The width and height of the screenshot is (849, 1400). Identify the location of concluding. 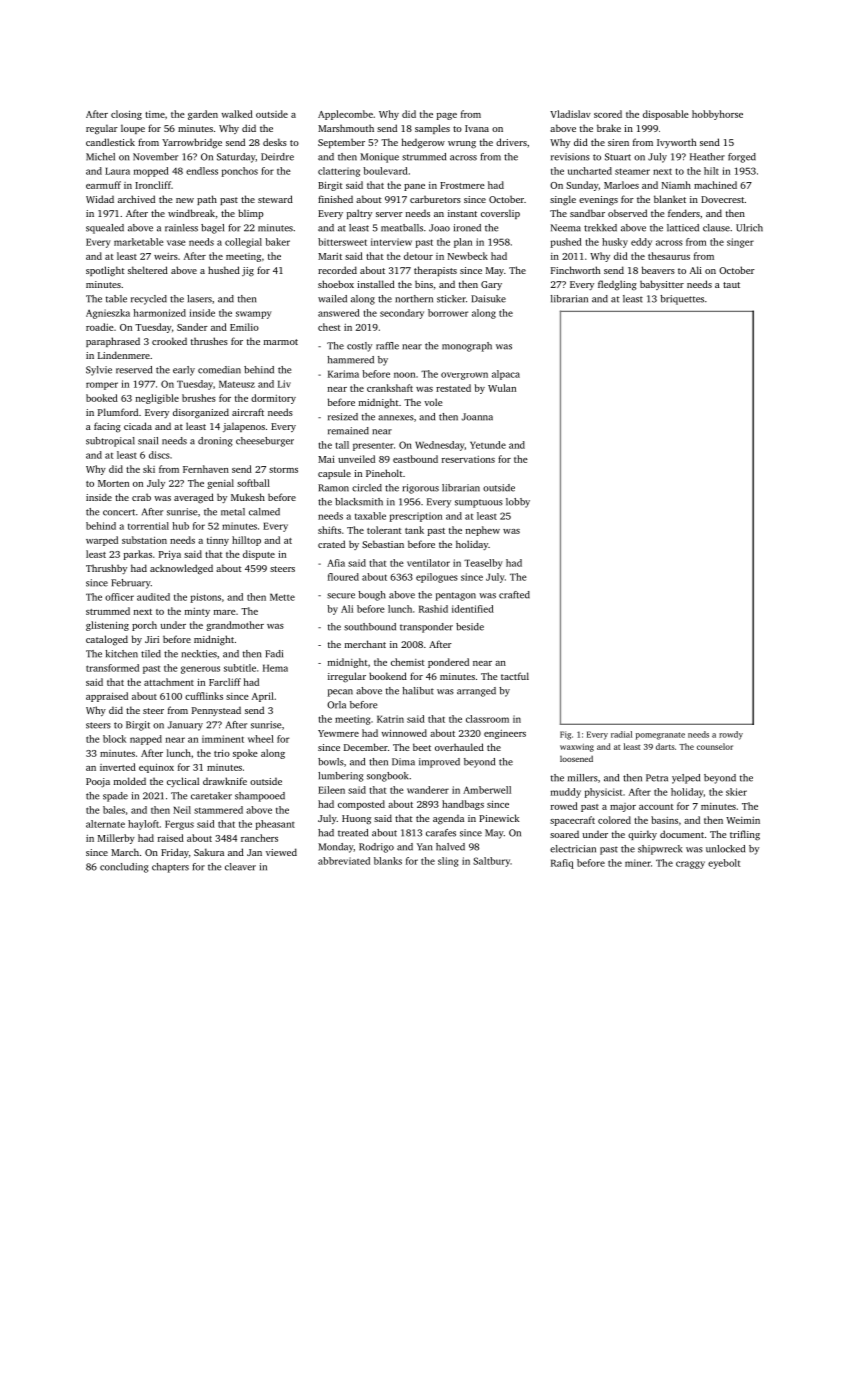
(124, 868).
